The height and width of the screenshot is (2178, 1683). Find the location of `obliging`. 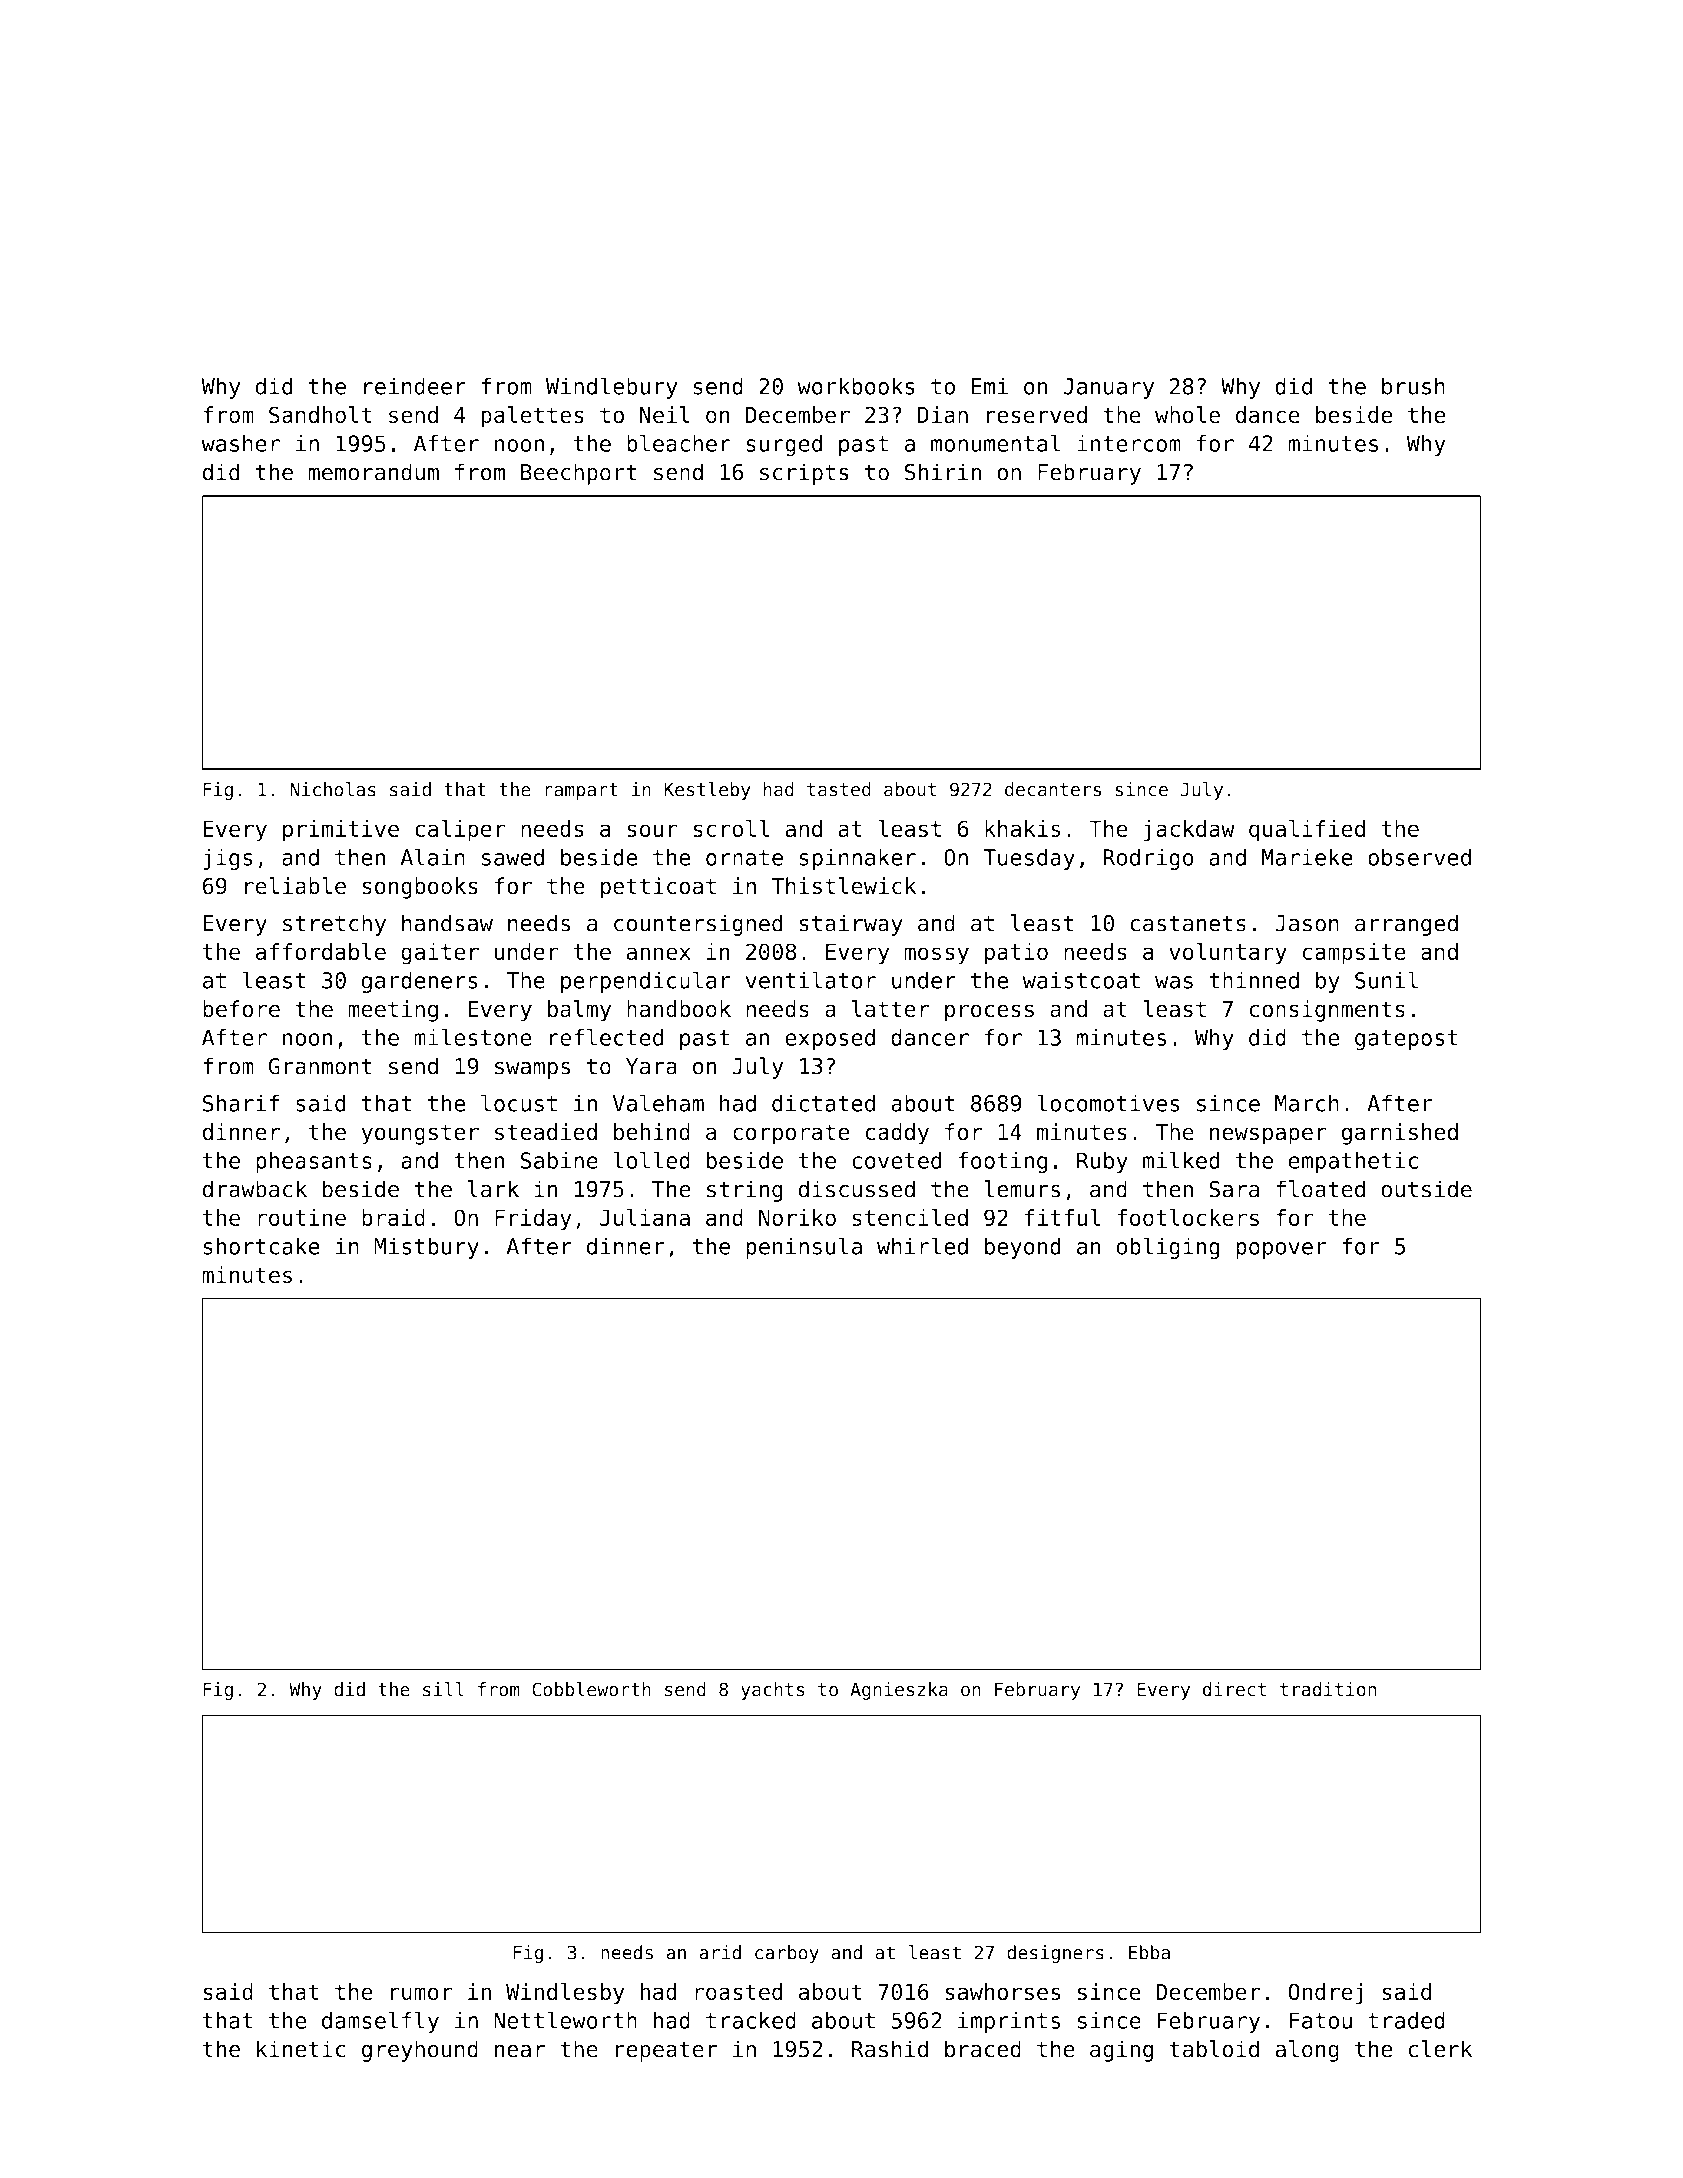

obliging is located at coordinates (1168, 1248).
